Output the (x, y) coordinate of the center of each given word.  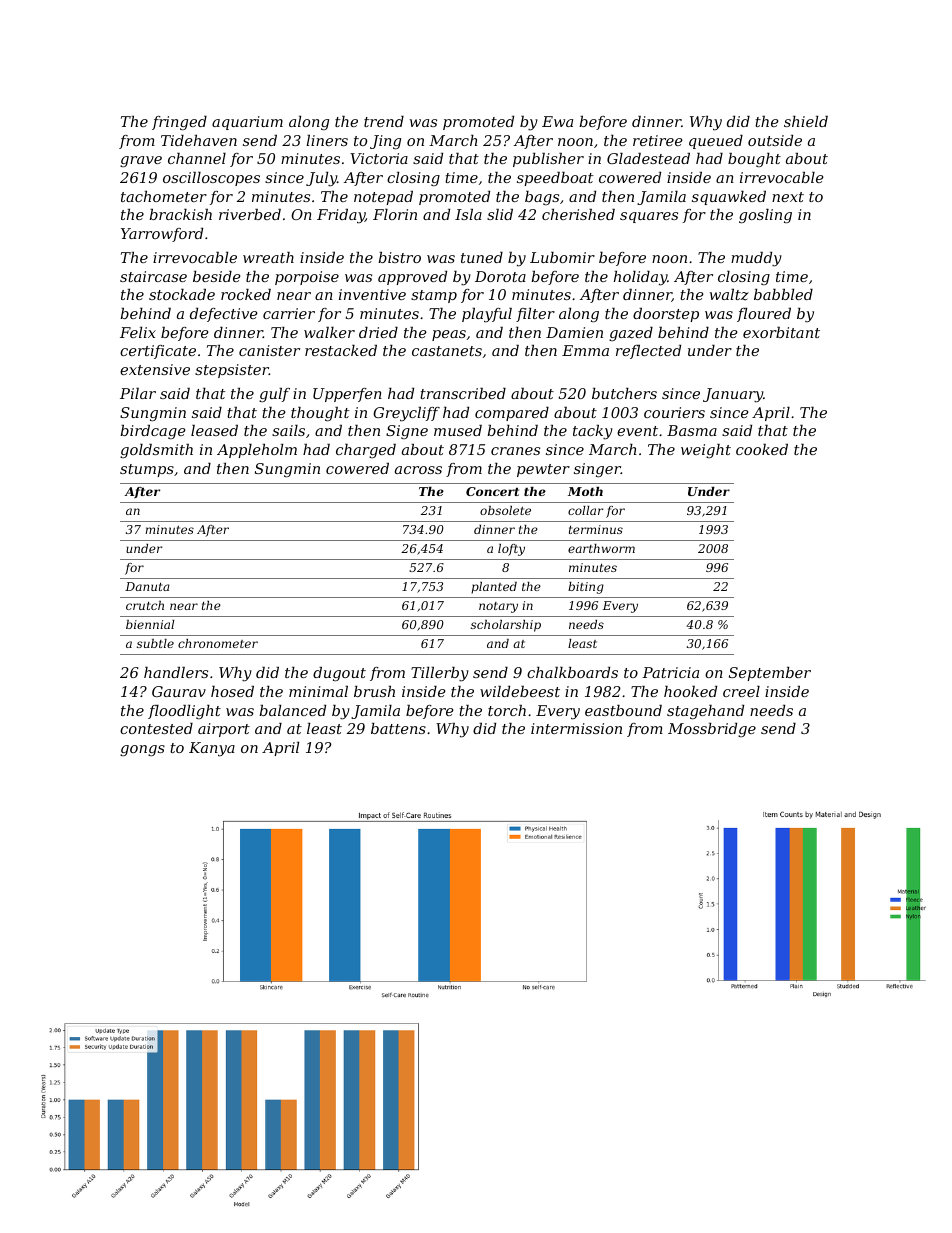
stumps (147, 470)
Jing (385, 142)
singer (597, 470)
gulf (274, 395)
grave (141, 161)
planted (494, 588)
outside (775, 140)
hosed (232, 691)
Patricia (670, 672)
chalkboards (572, 672)
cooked (762, 449)
